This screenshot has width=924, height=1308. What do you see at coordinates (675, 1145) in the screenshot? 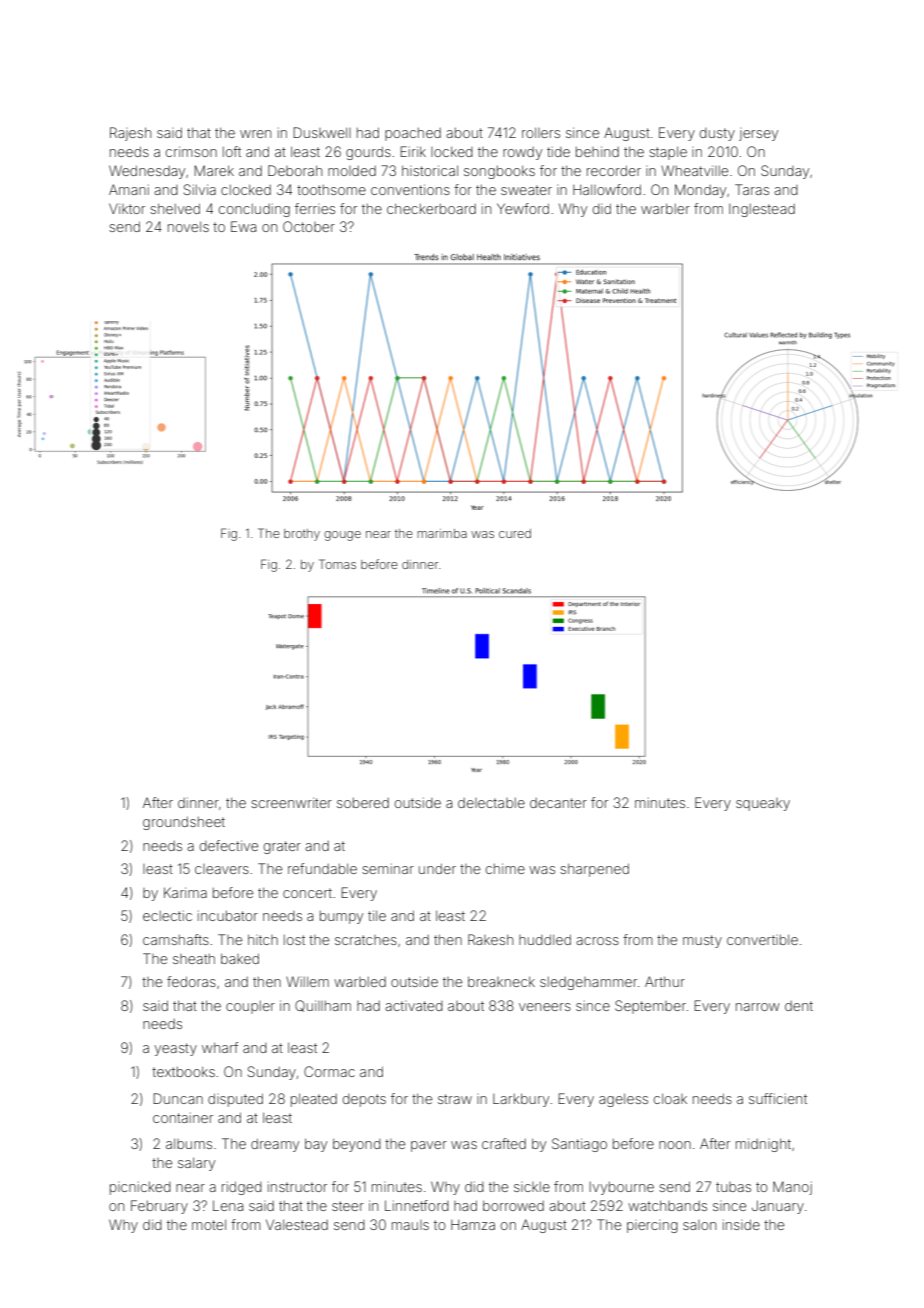
I see `noon` at bounding box center [675, 1145].
